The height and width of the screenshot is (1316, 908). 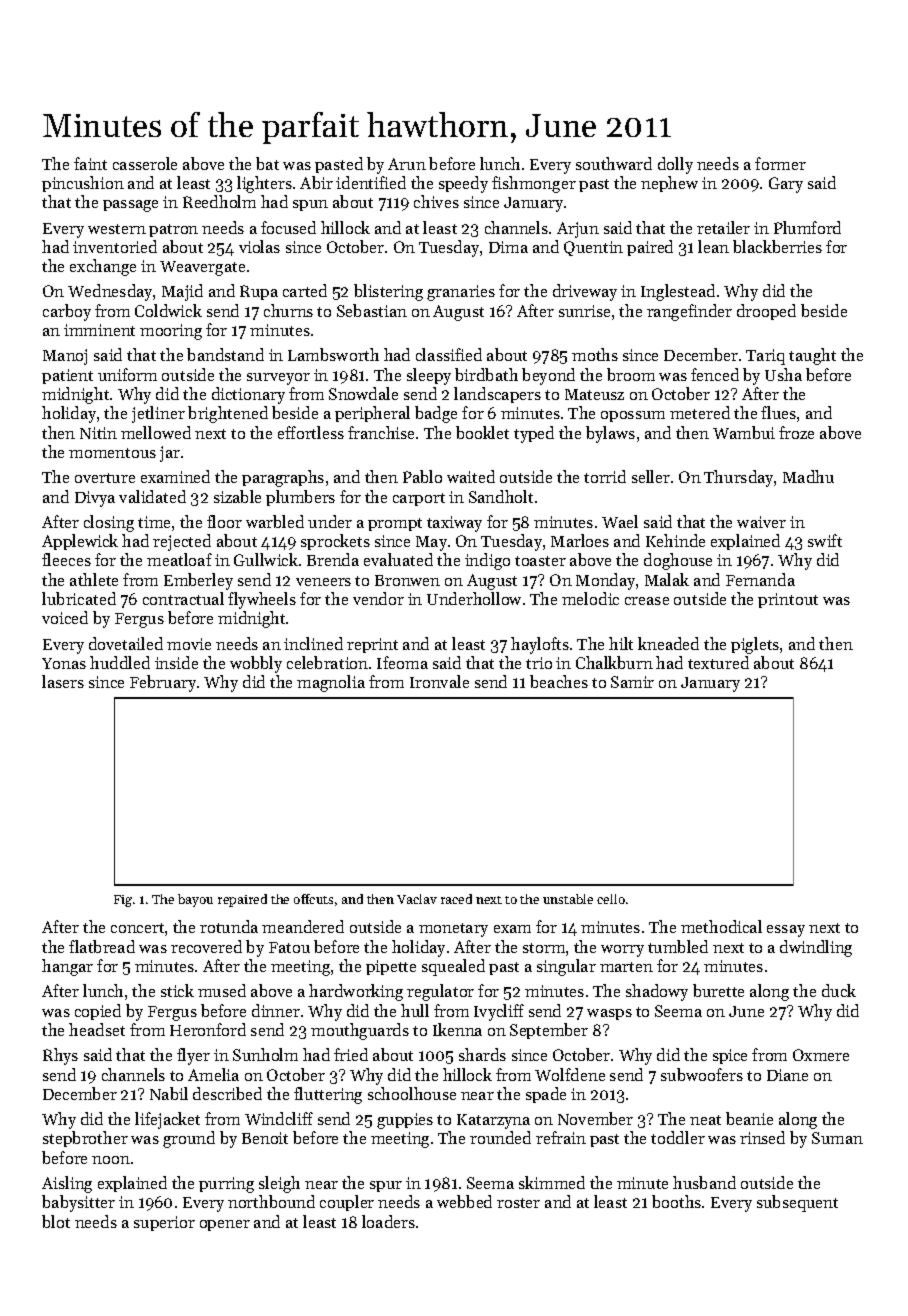 What do you see at coordinates (518, 1203) in the screenshot?
I see `roster` at bounding box center [518, 1203].
